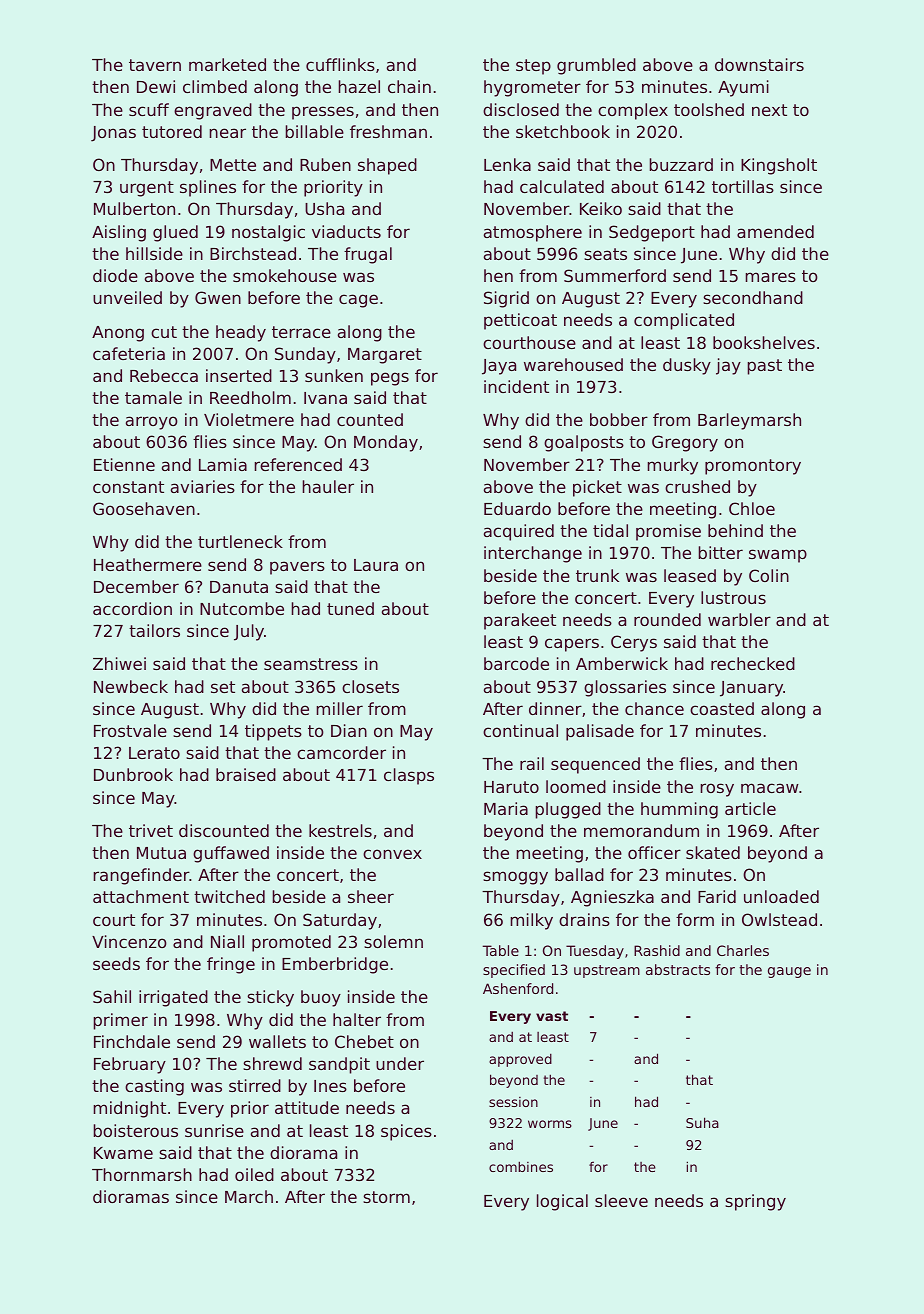 The image size is (924, 1314). I want to click on Gwen, so click(218, 297).
